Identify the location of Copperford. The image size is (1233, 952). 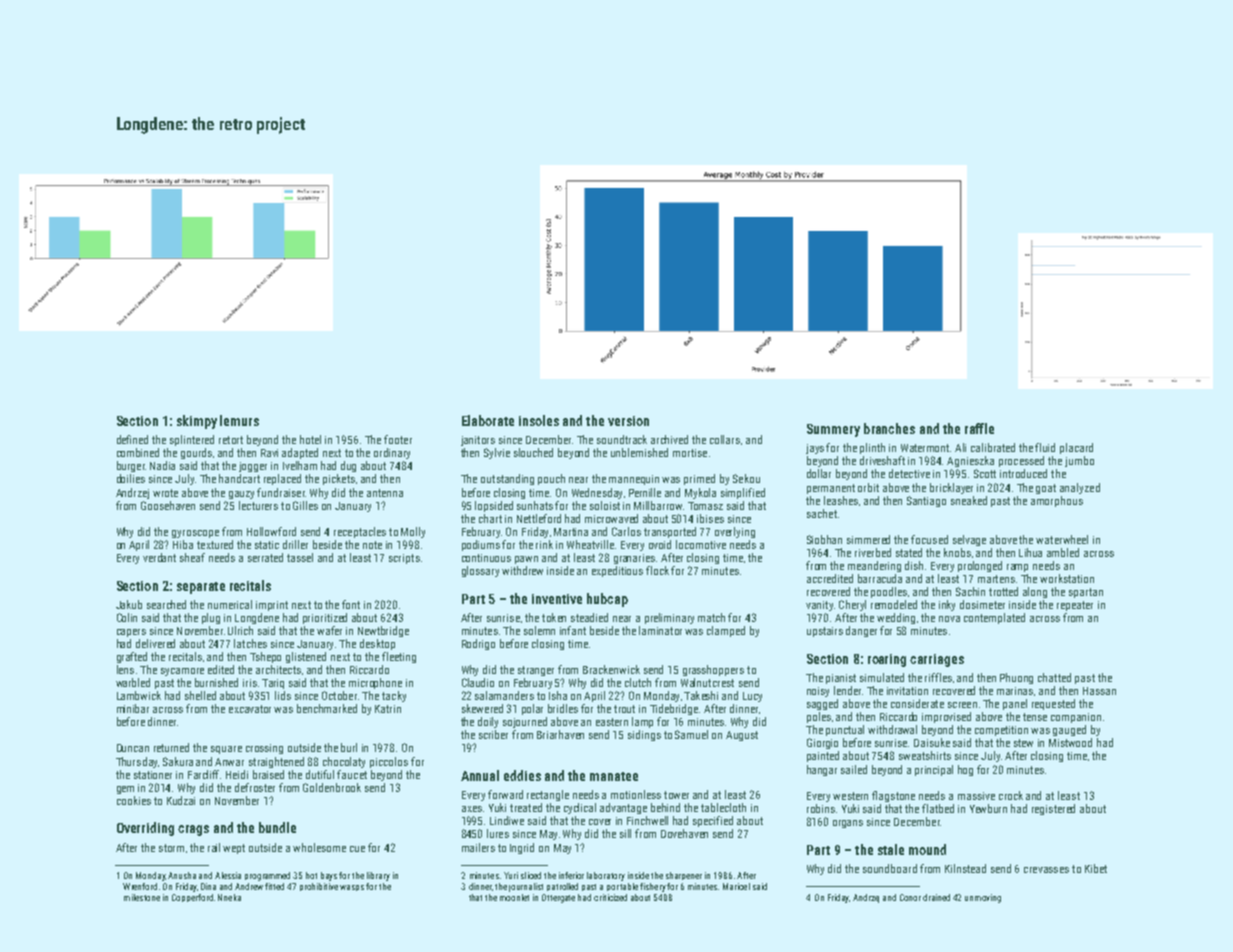
(192, 898).
